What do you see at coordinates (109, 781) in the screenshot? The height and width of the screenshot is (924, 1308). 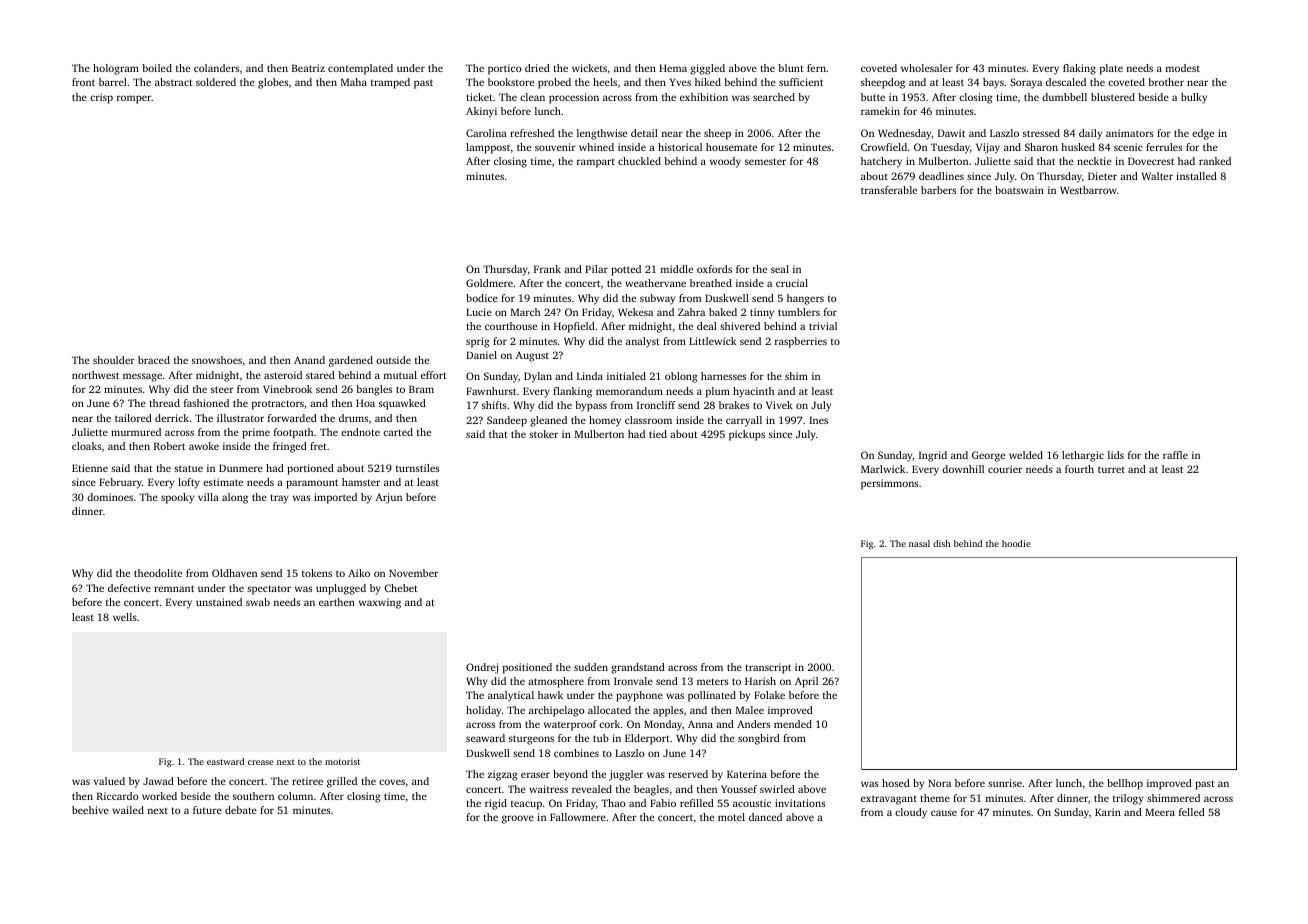 I see `valued` at bounding box center [109, 781].
